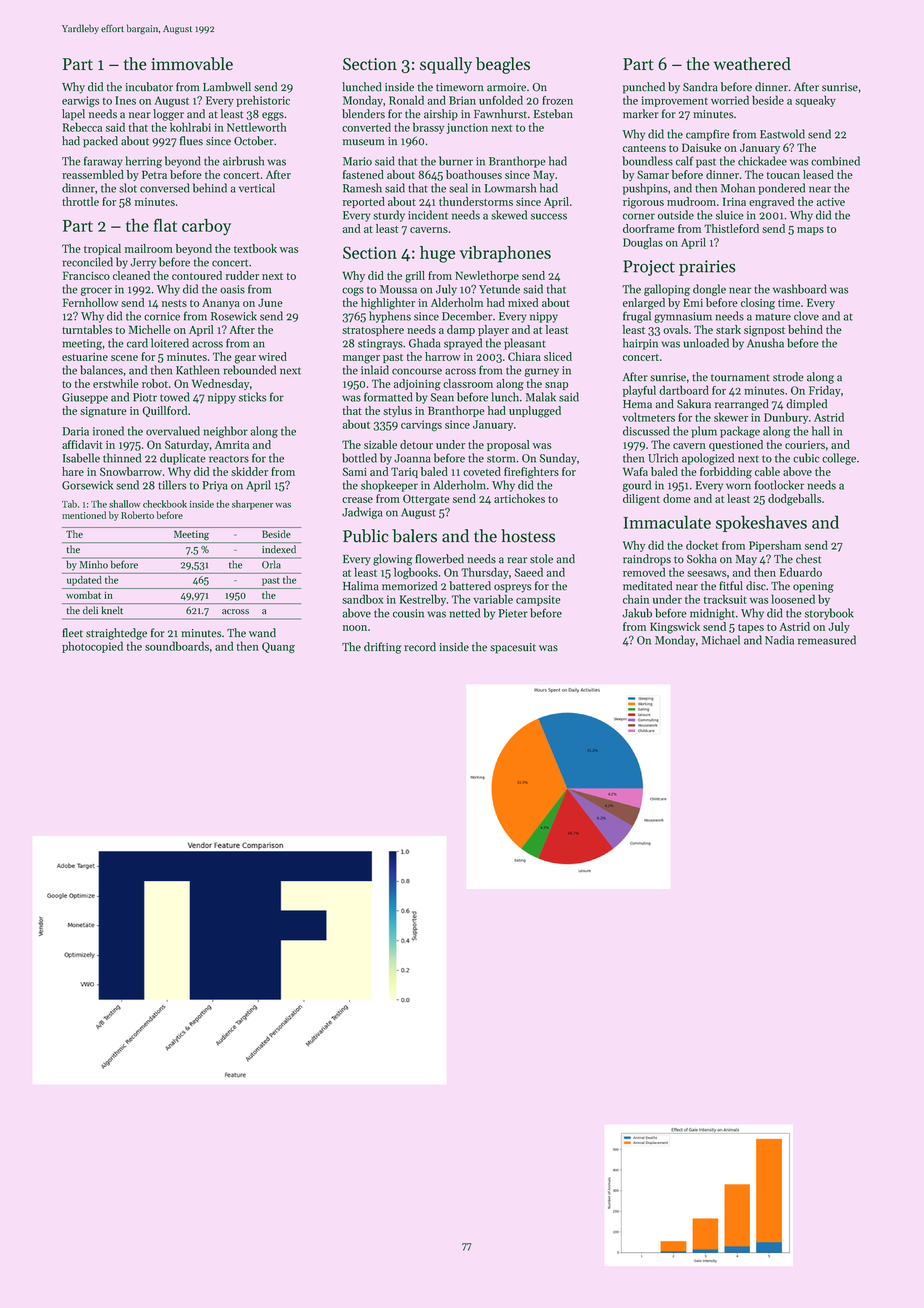  I want to click on earwigs, so click(80, 102).
